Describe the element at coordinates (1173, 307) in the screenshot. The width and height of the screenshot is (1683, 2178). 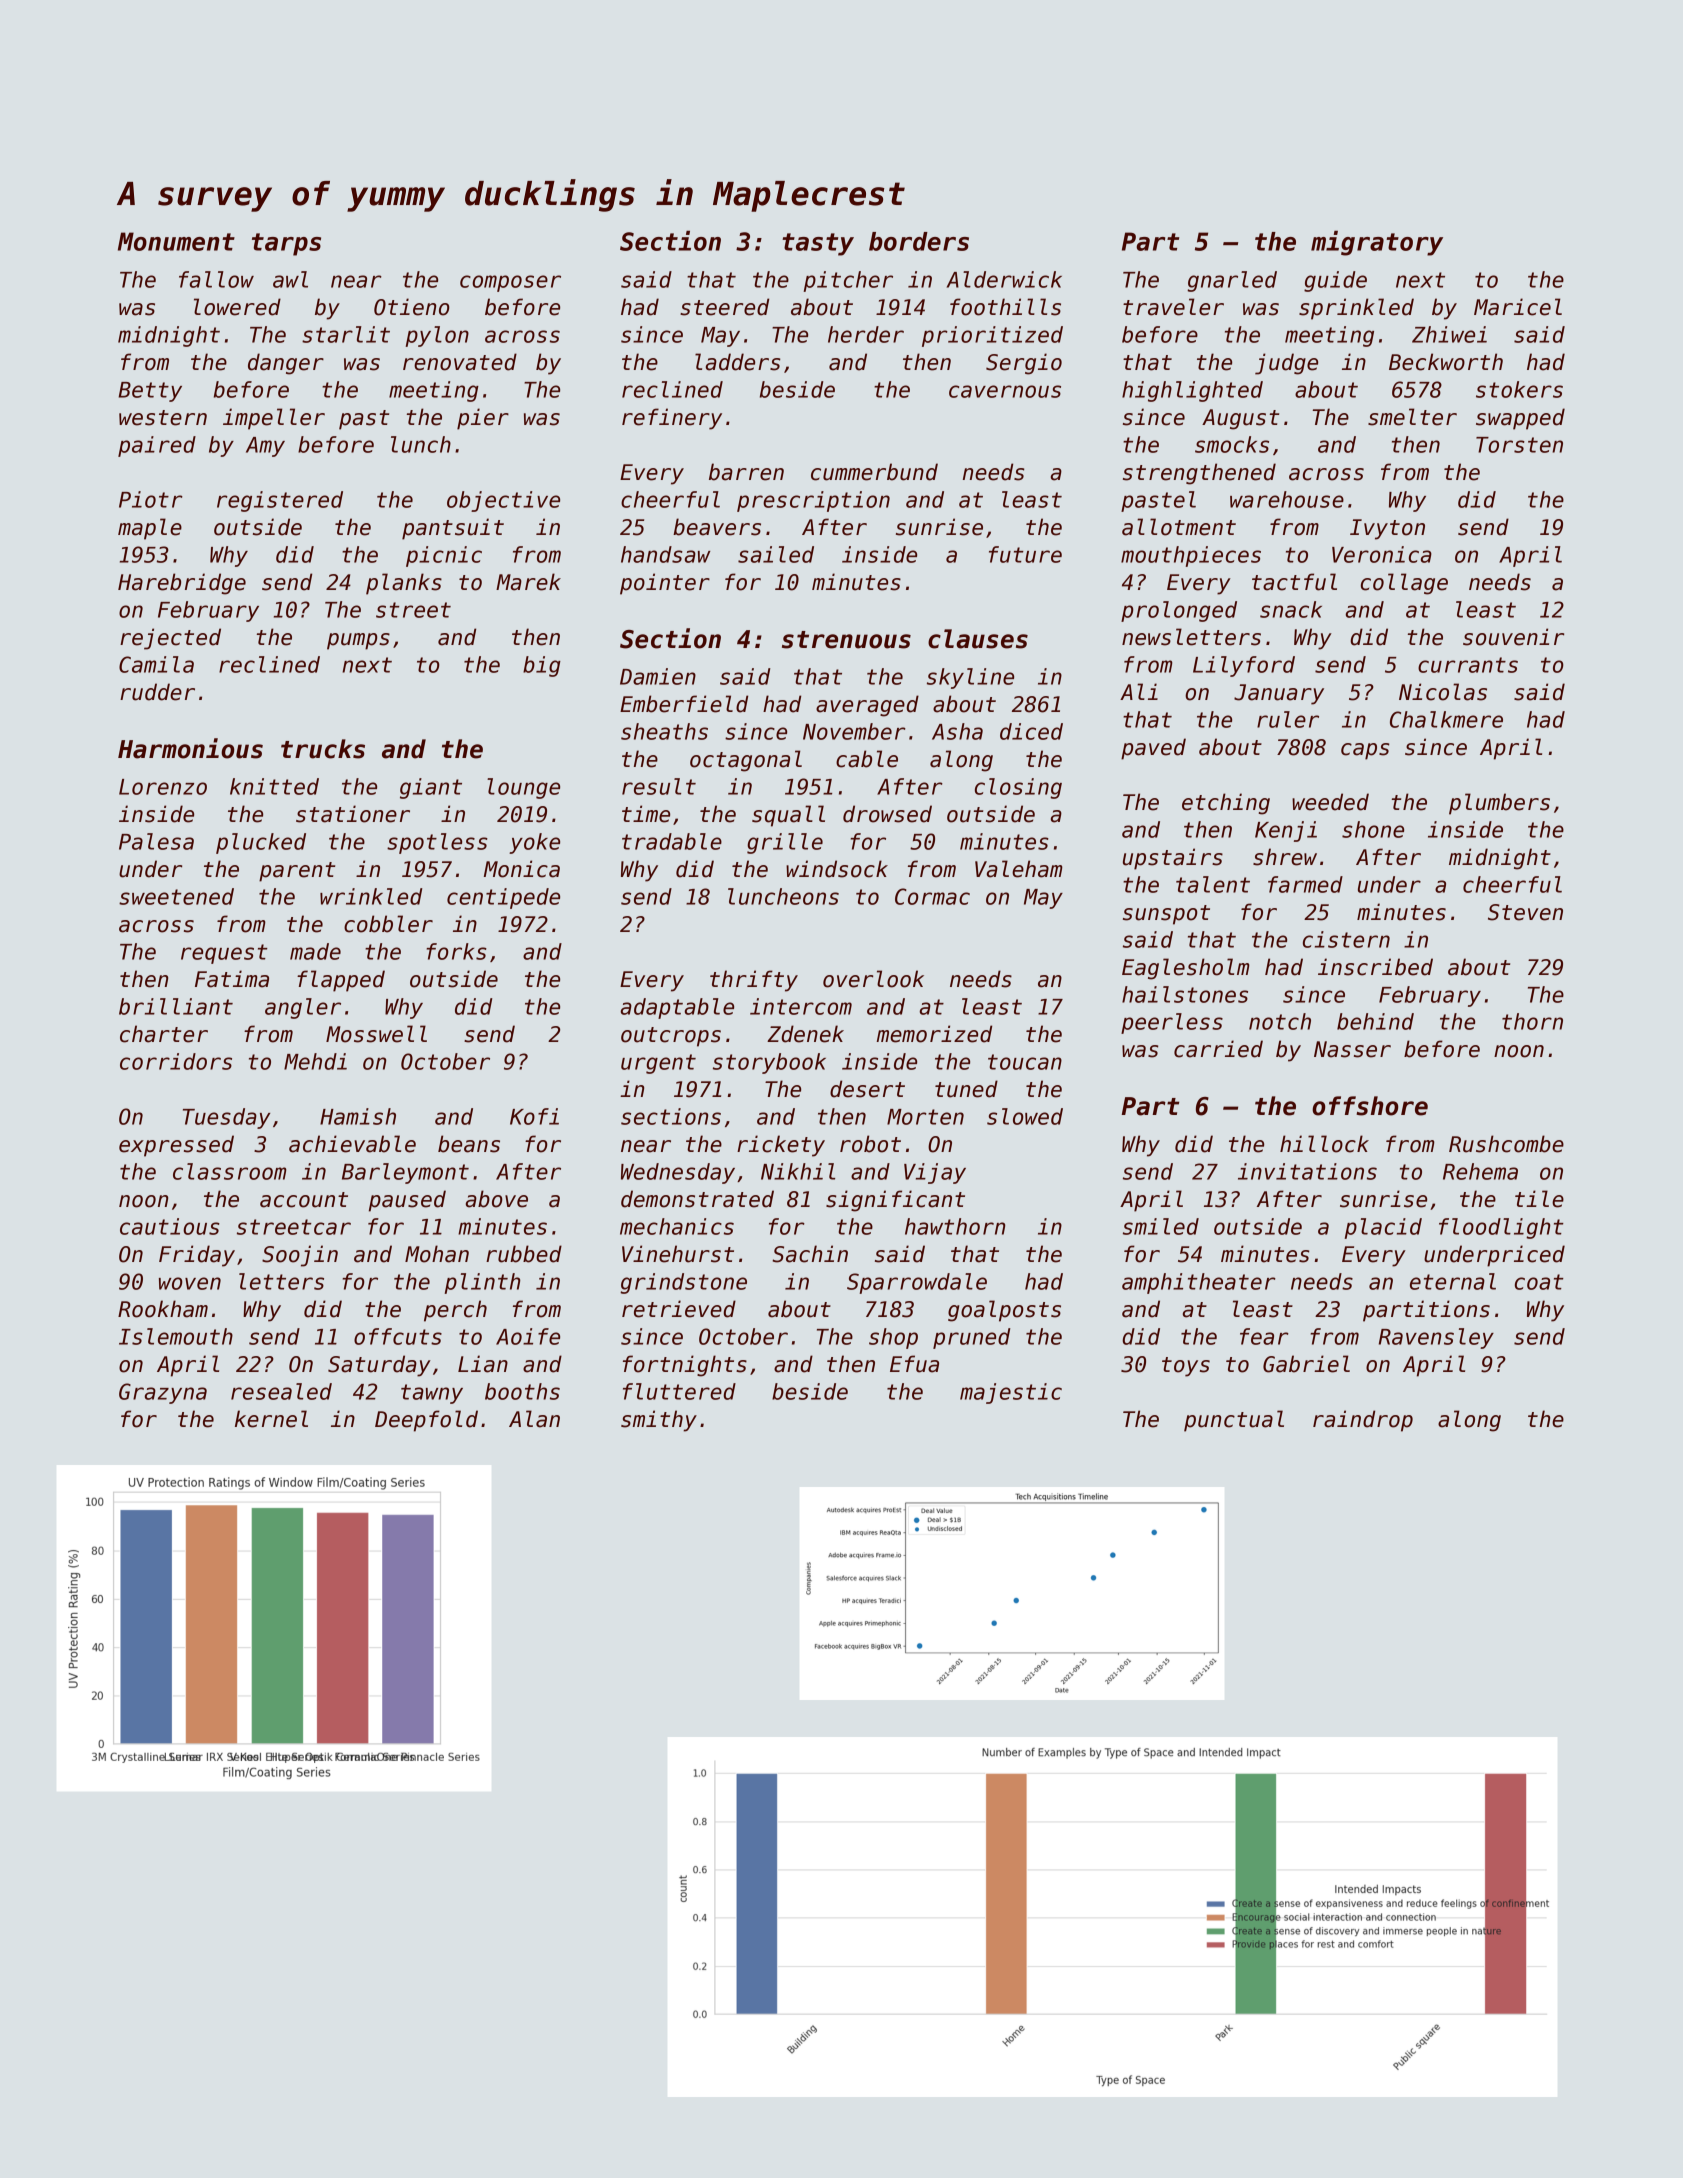
I see `traveler` at that location.
